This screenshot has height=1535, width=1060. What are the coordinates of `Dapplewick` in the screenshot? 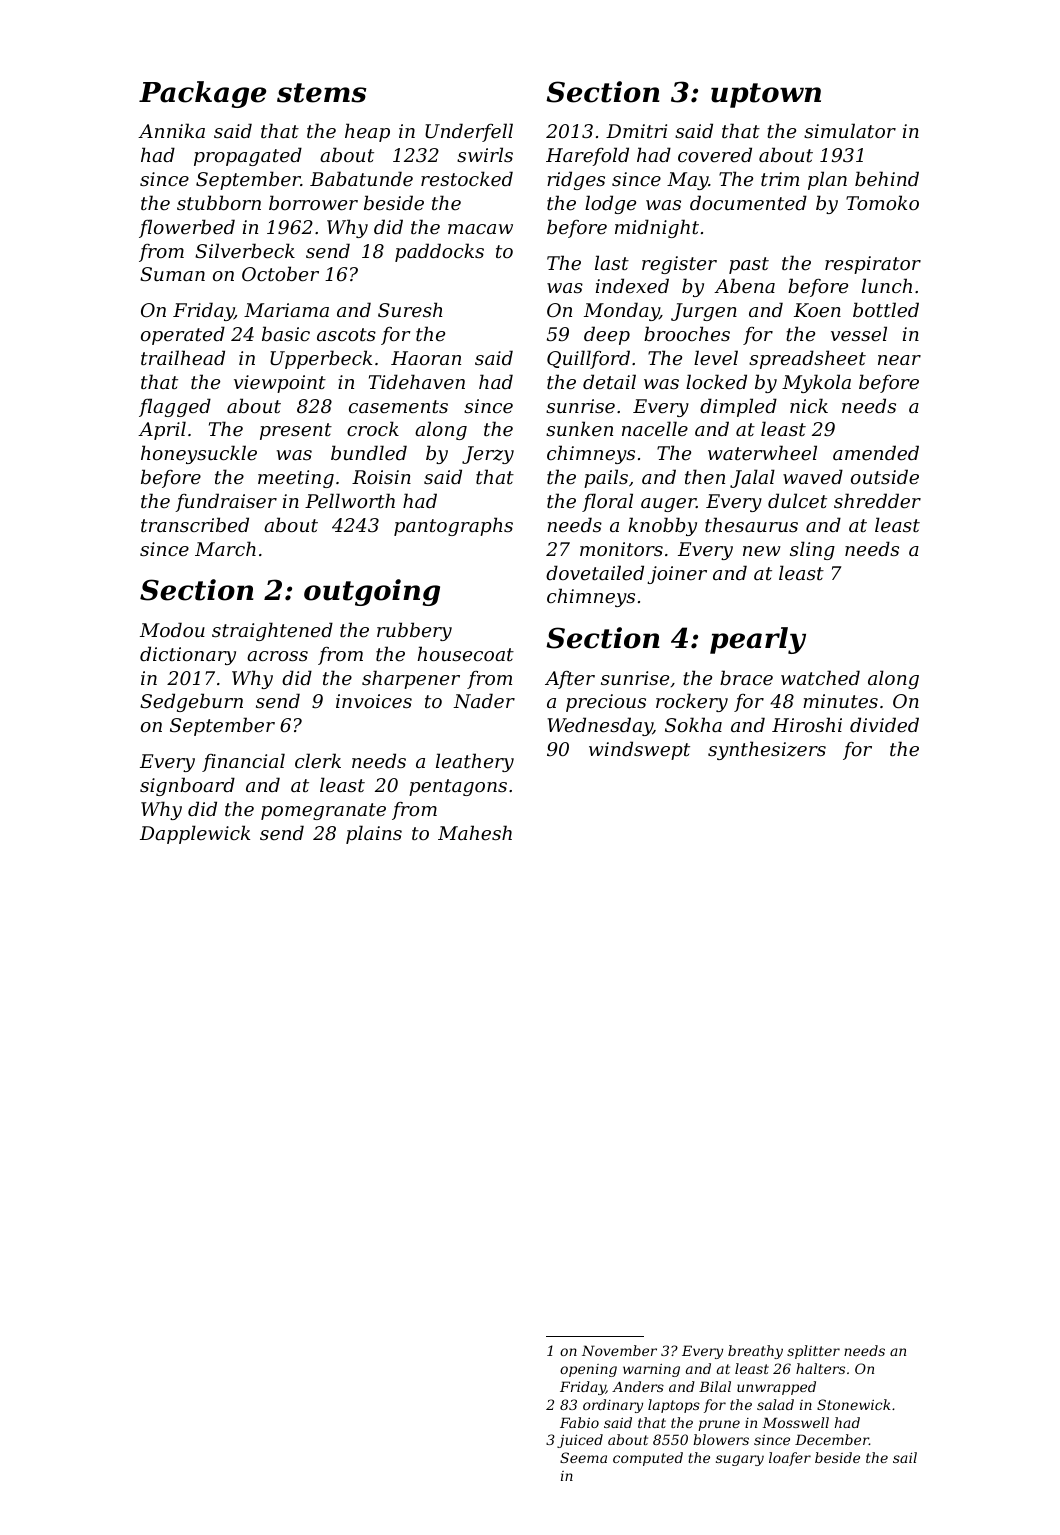 It's located at (195, 834).
